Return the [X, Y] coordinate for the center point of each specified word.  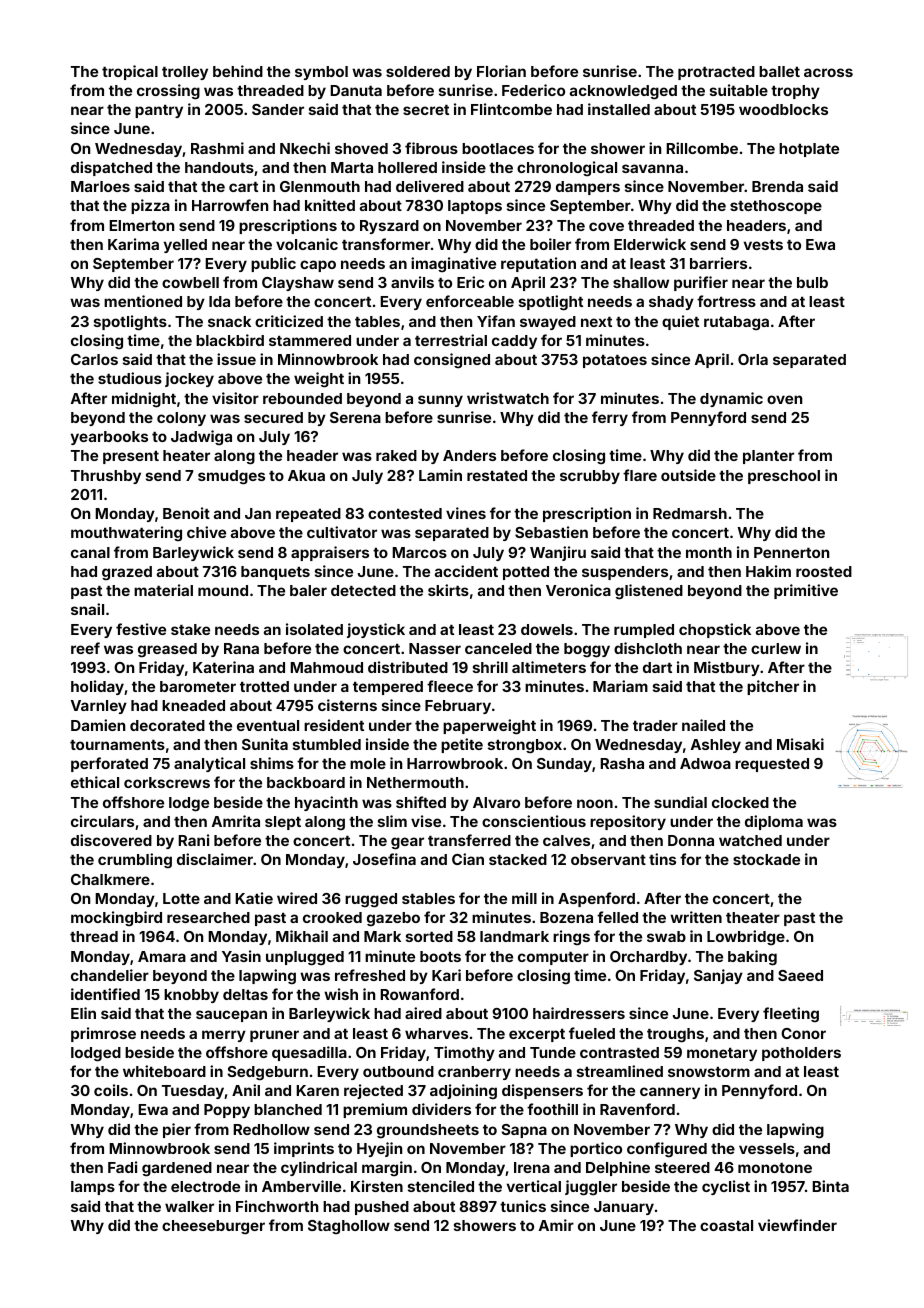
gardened [177, 1169]
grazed [127, 573]
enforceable [470, 301]
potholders [801, 1054]
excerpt [537, 1035]
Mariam [620, 686]
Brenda [777, 186]
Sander [278, 109]
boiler [550, 244]
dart [657, 667]
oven [784, 399]
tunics [523, 1206]
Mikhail [302, 936]
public [273, 264]
